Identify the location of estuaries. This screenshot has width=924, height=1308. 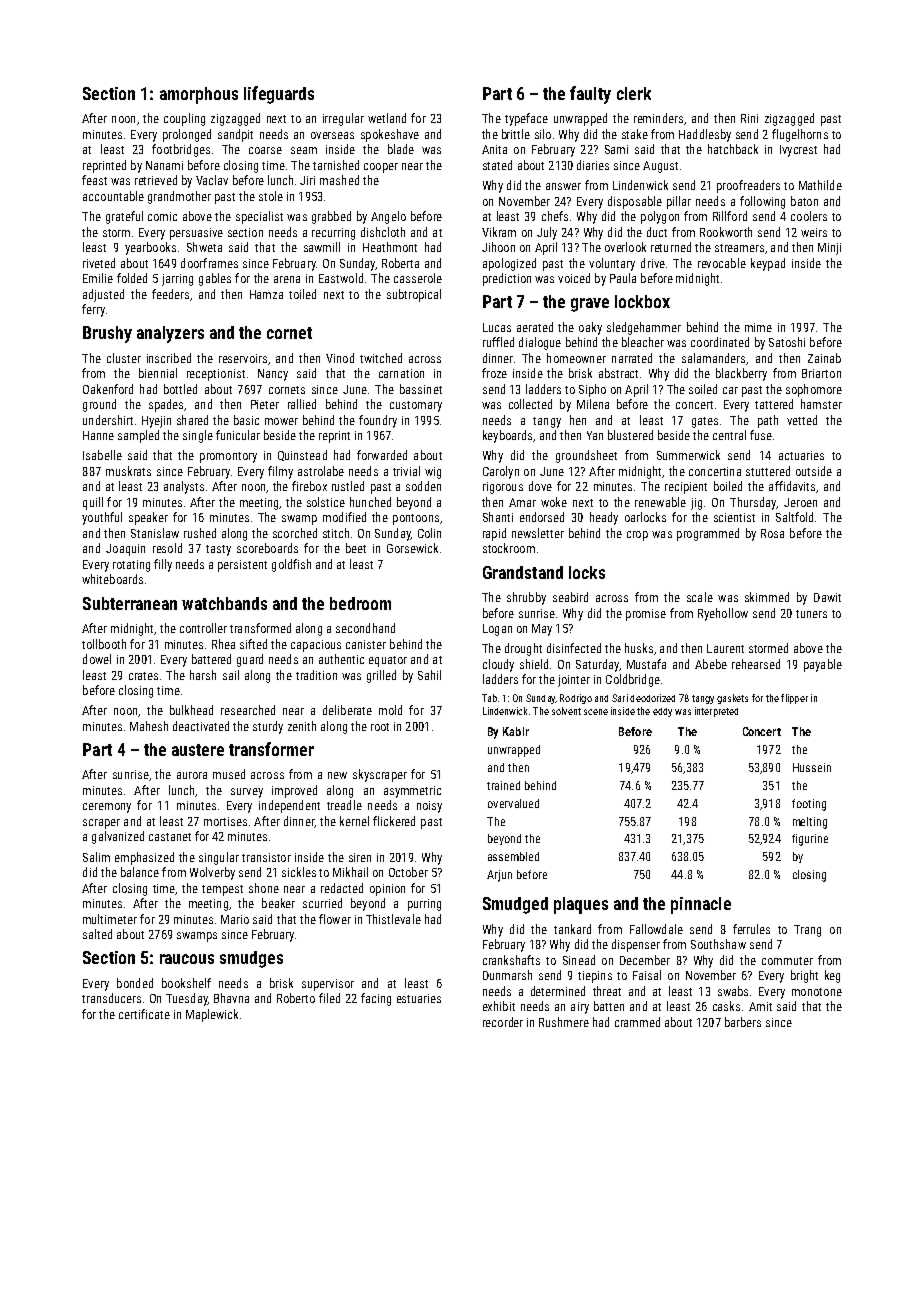
(419, 998).
